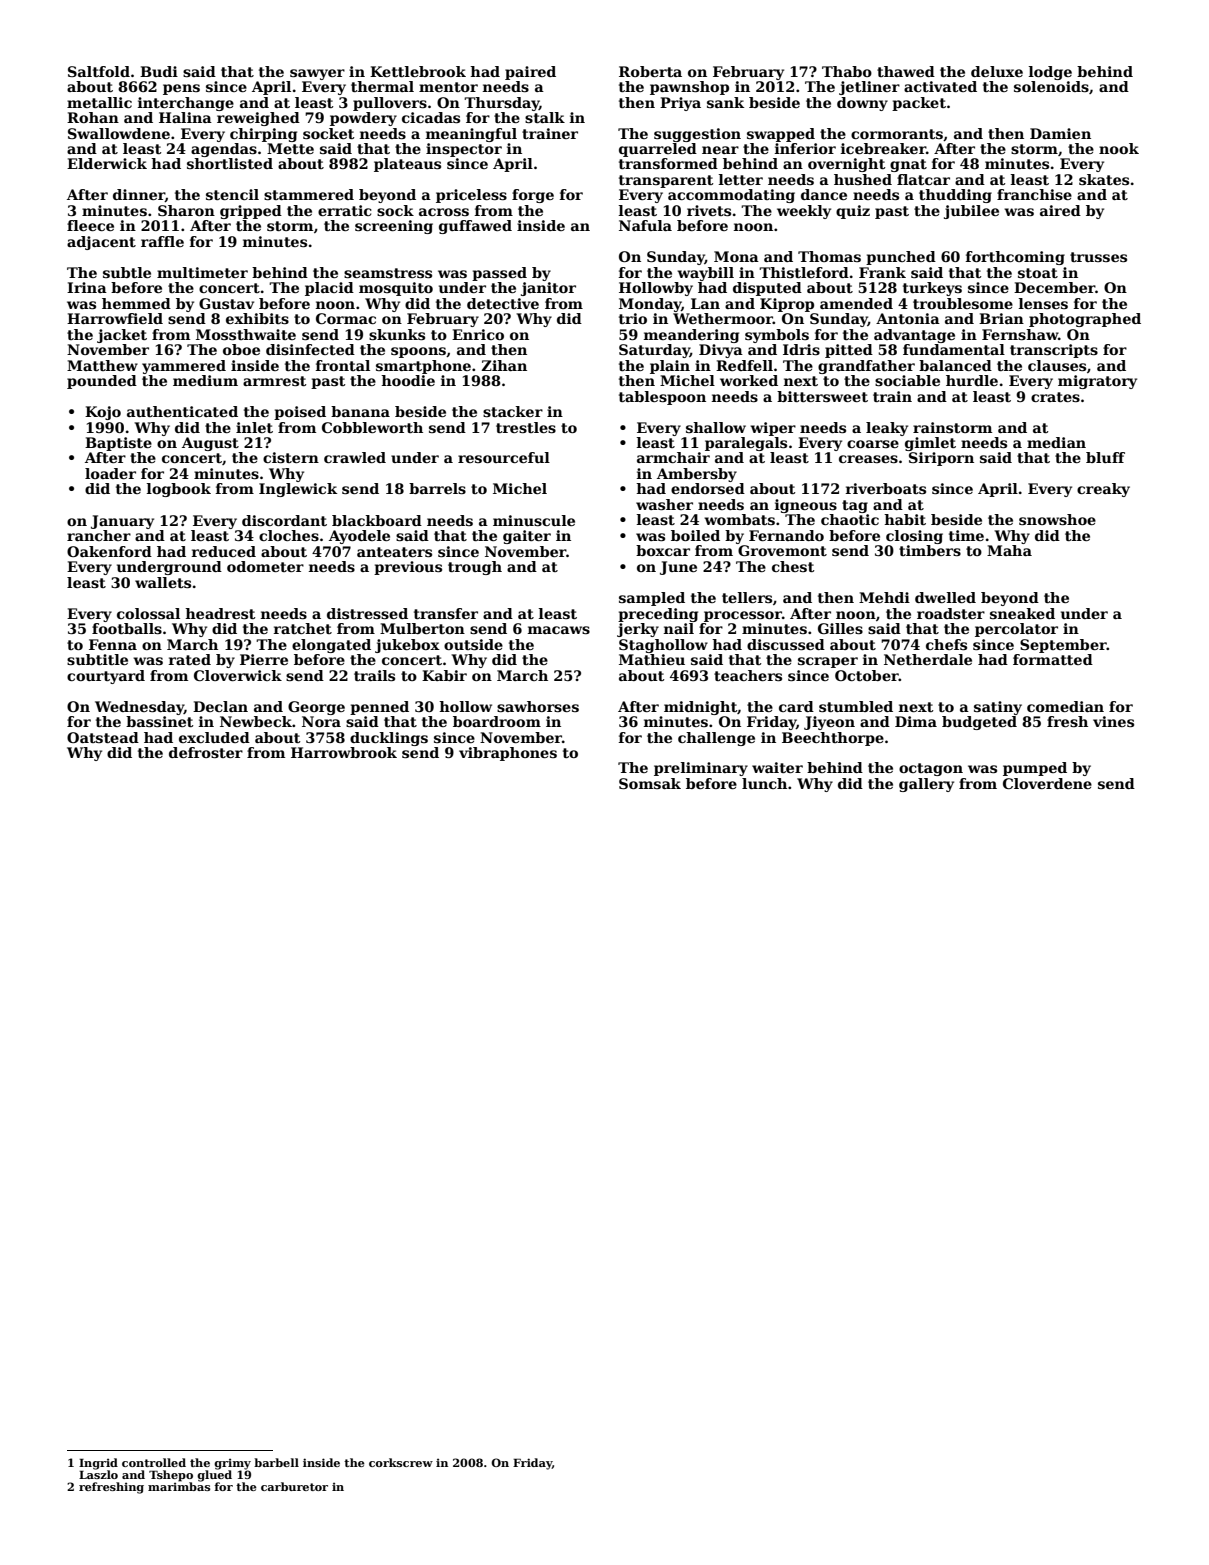  What do you see at coordinates (926, 785) in the screenshot?
I see `gallery` at bounding box center [926, 785].
